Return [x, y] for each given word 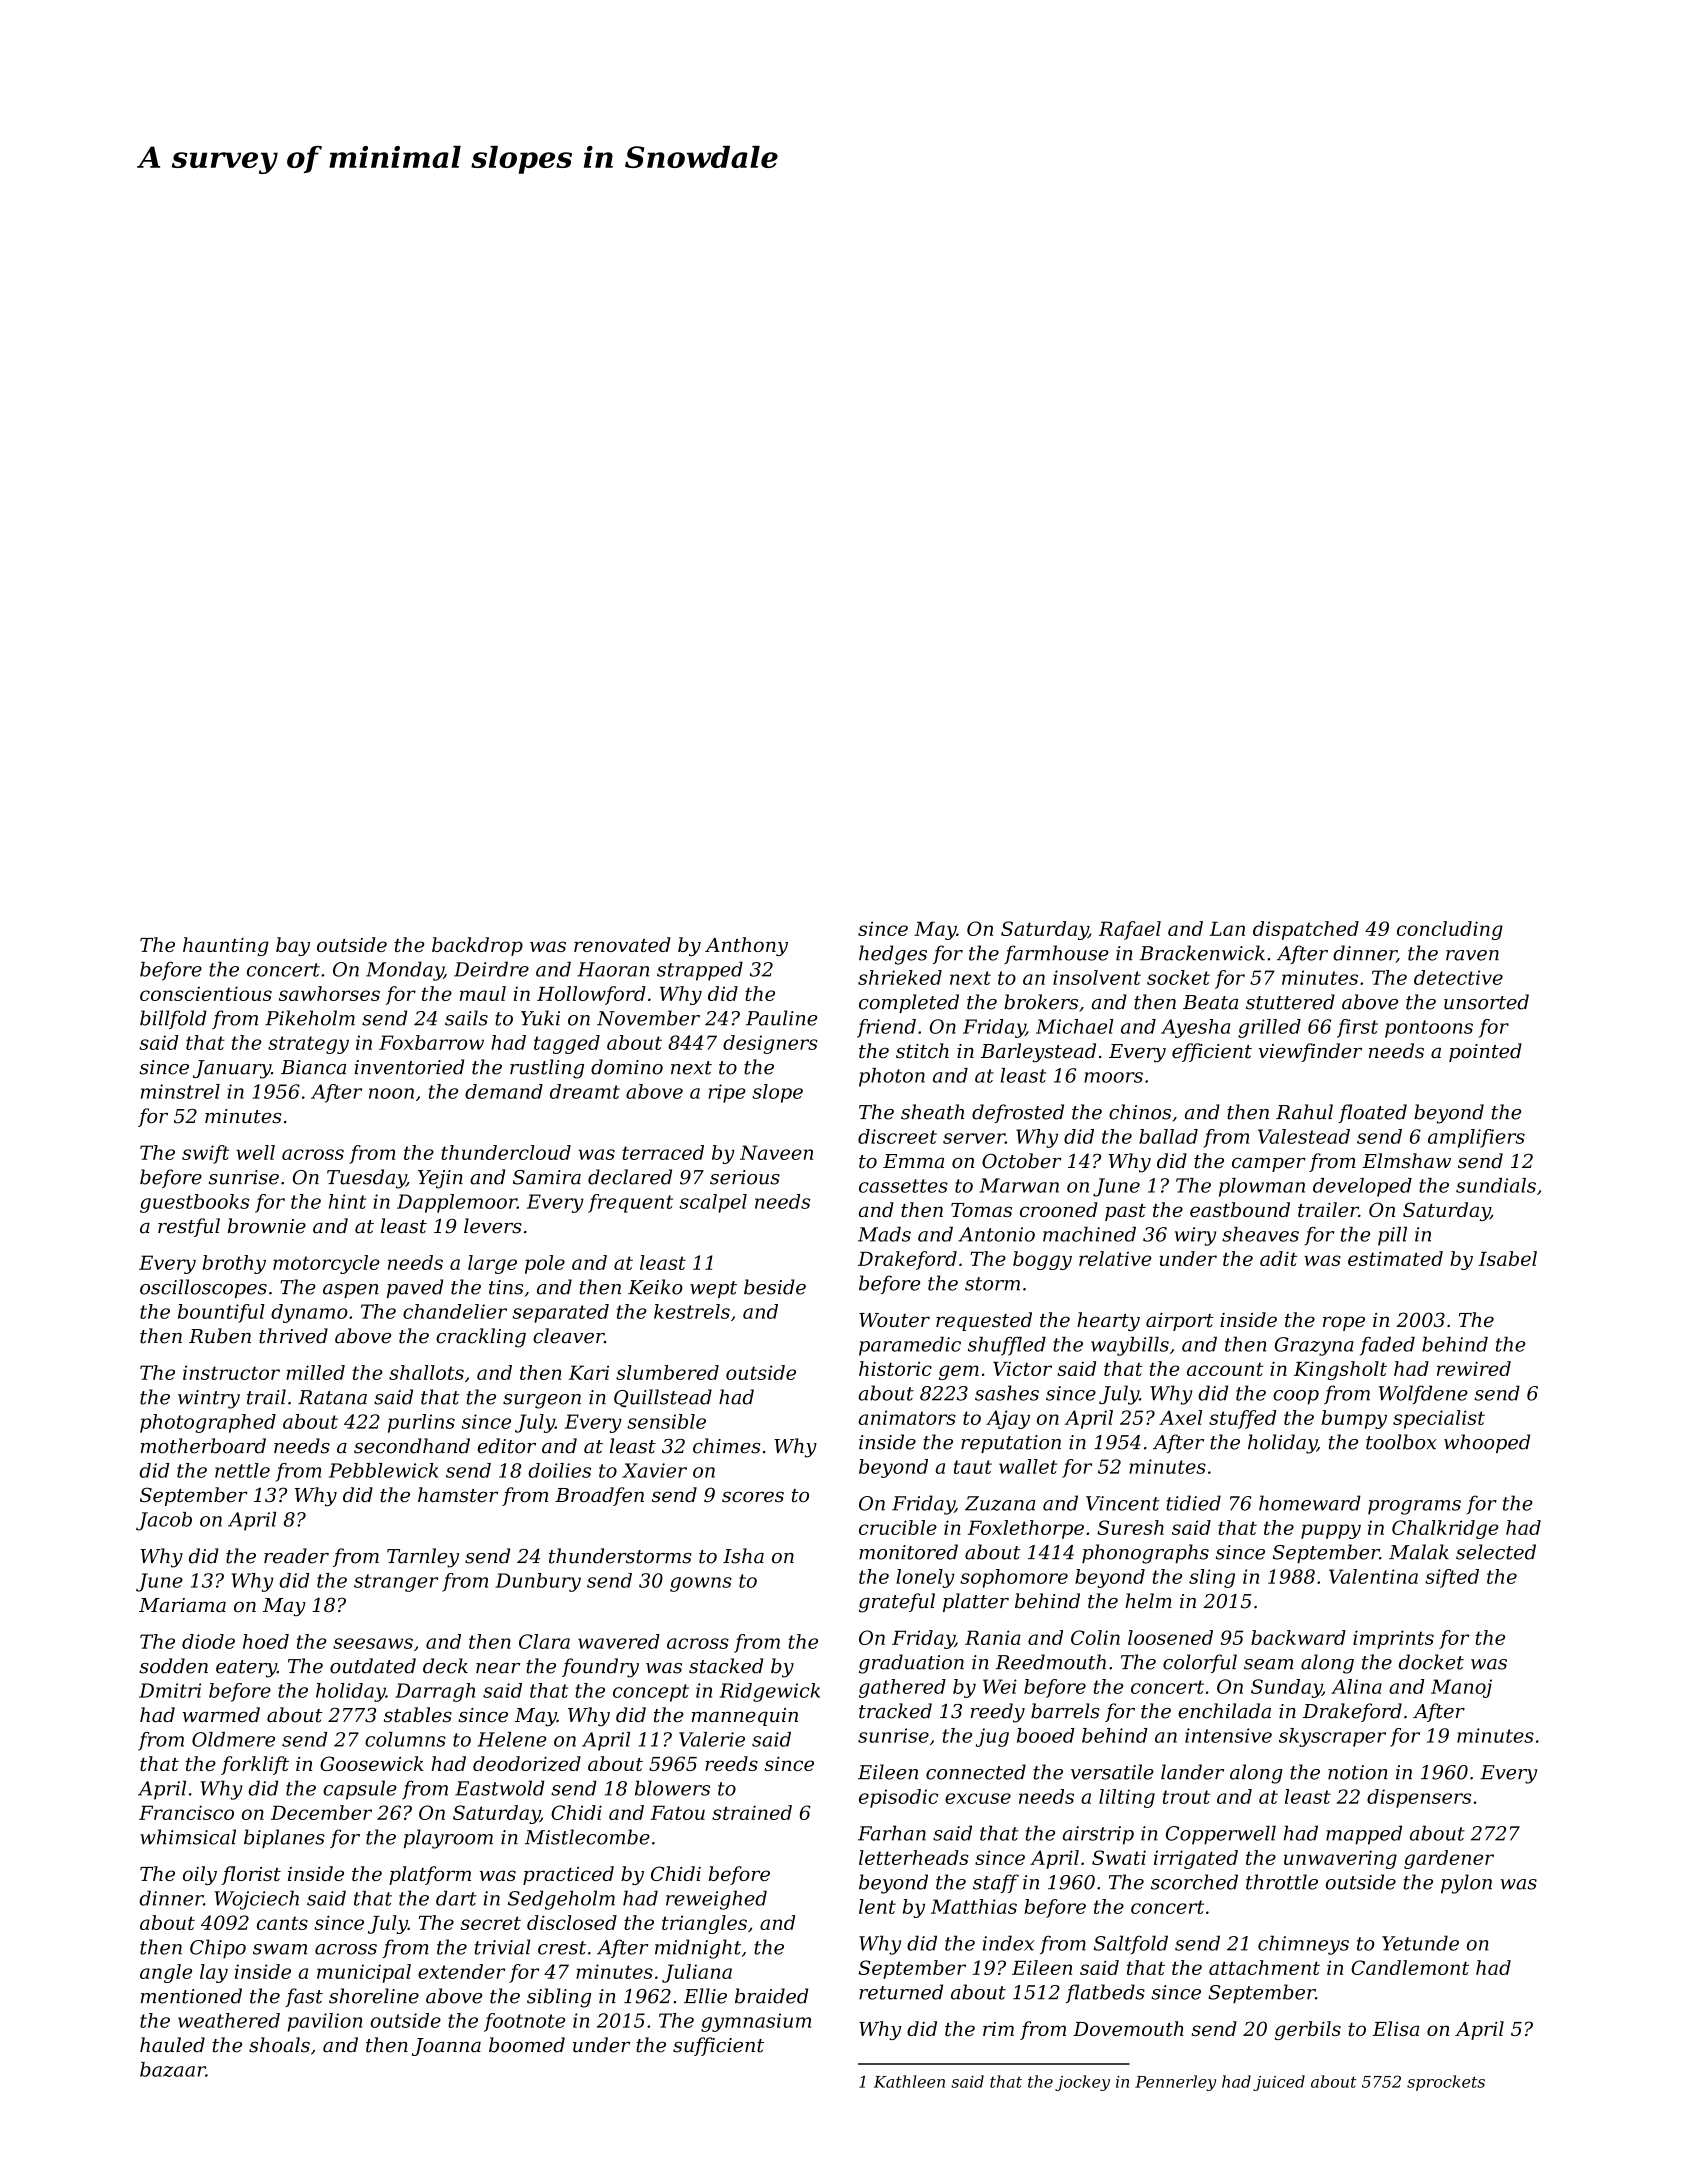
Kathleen [909, 2081]
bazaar [173, 2069]
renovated [622, 944]
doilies [559, 1470]
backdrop [477, 946]
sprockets [1446, 2083]
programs [1414, 1507]
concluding [1450, 930]
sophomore [1014, 1578]
